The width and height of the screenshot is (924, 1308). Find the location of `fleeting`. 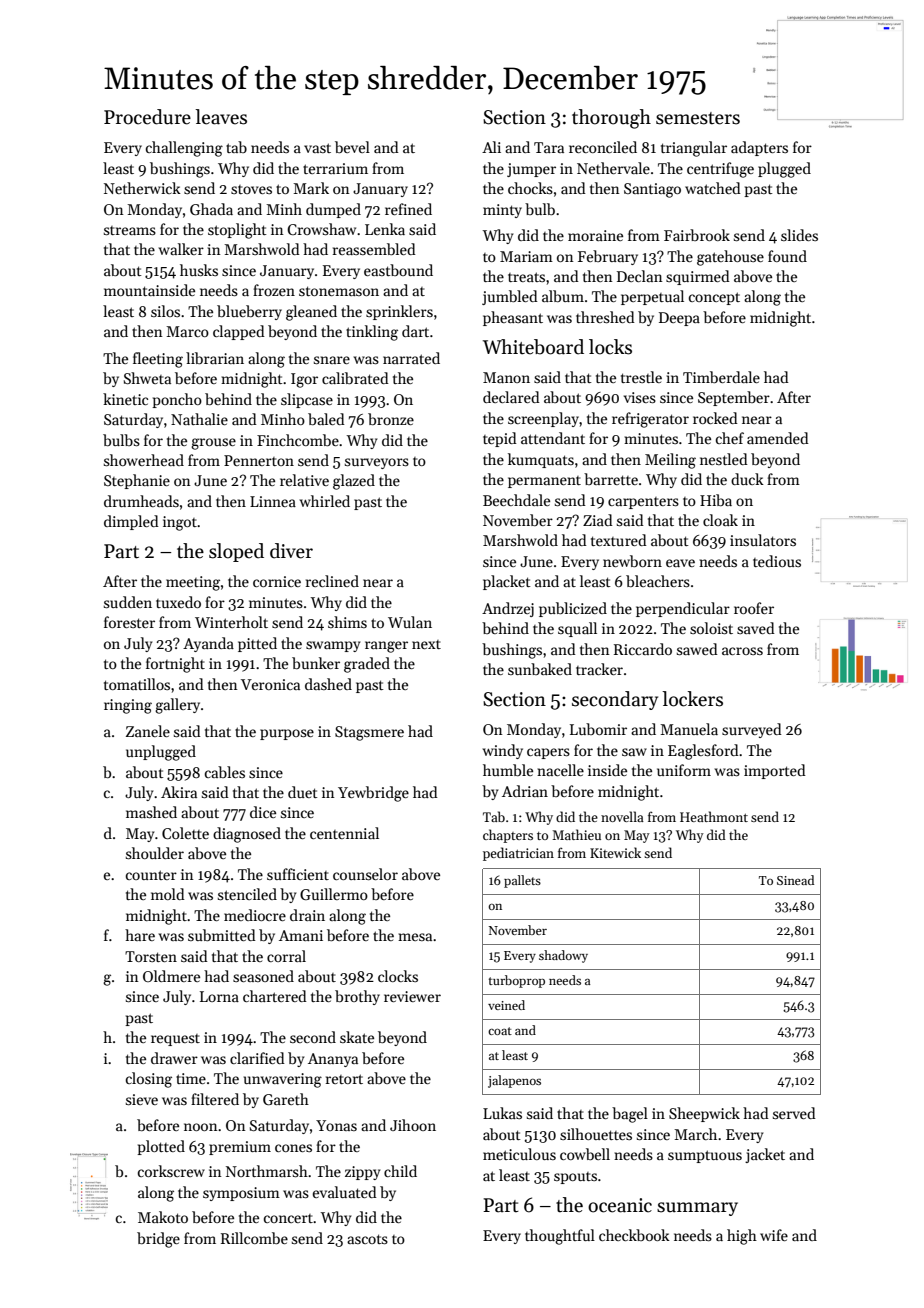

fleeting is located at coordinates (158, 360).
